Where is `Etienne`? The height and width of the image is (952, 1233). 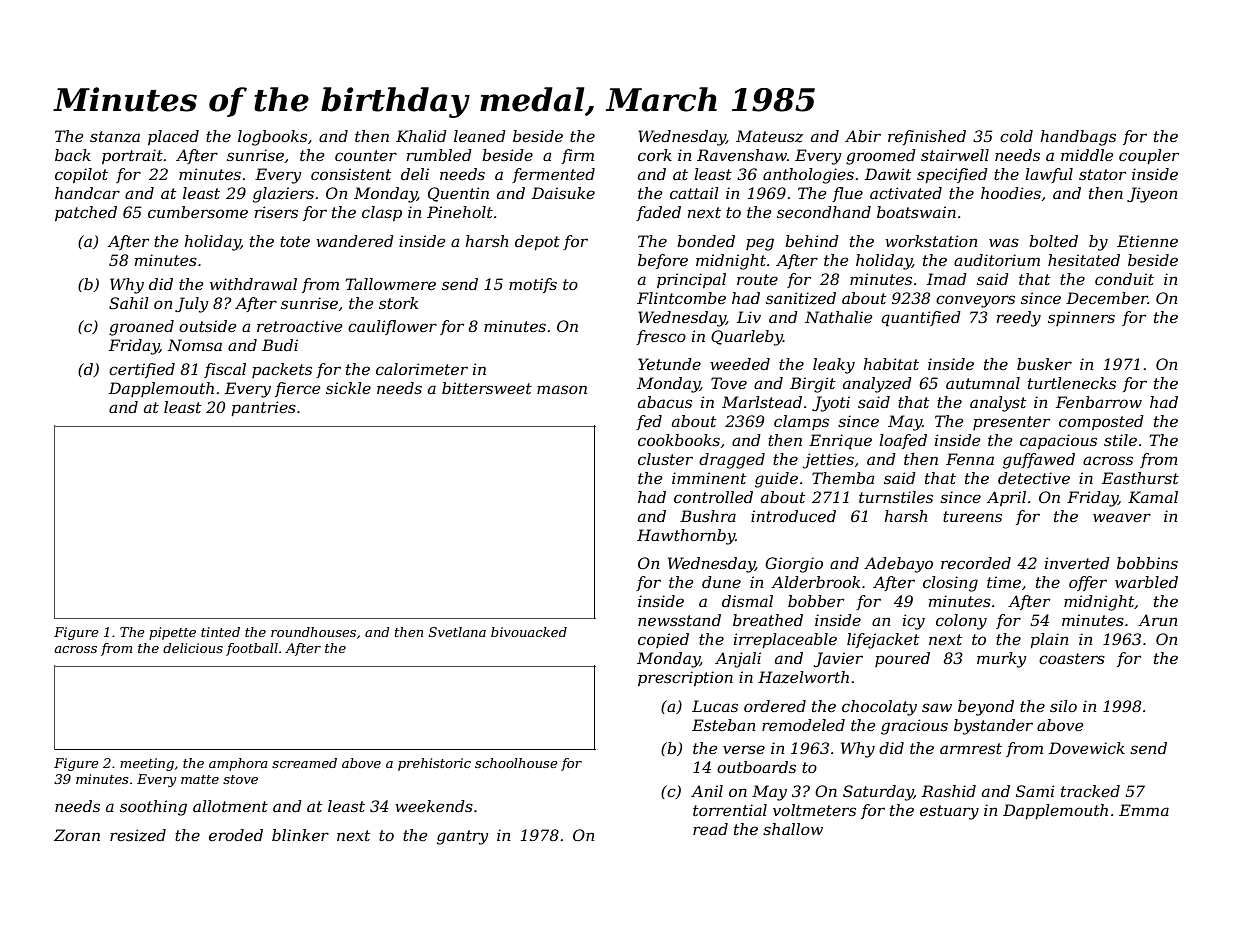
Etienne is located at coordinates (1147, 241).
